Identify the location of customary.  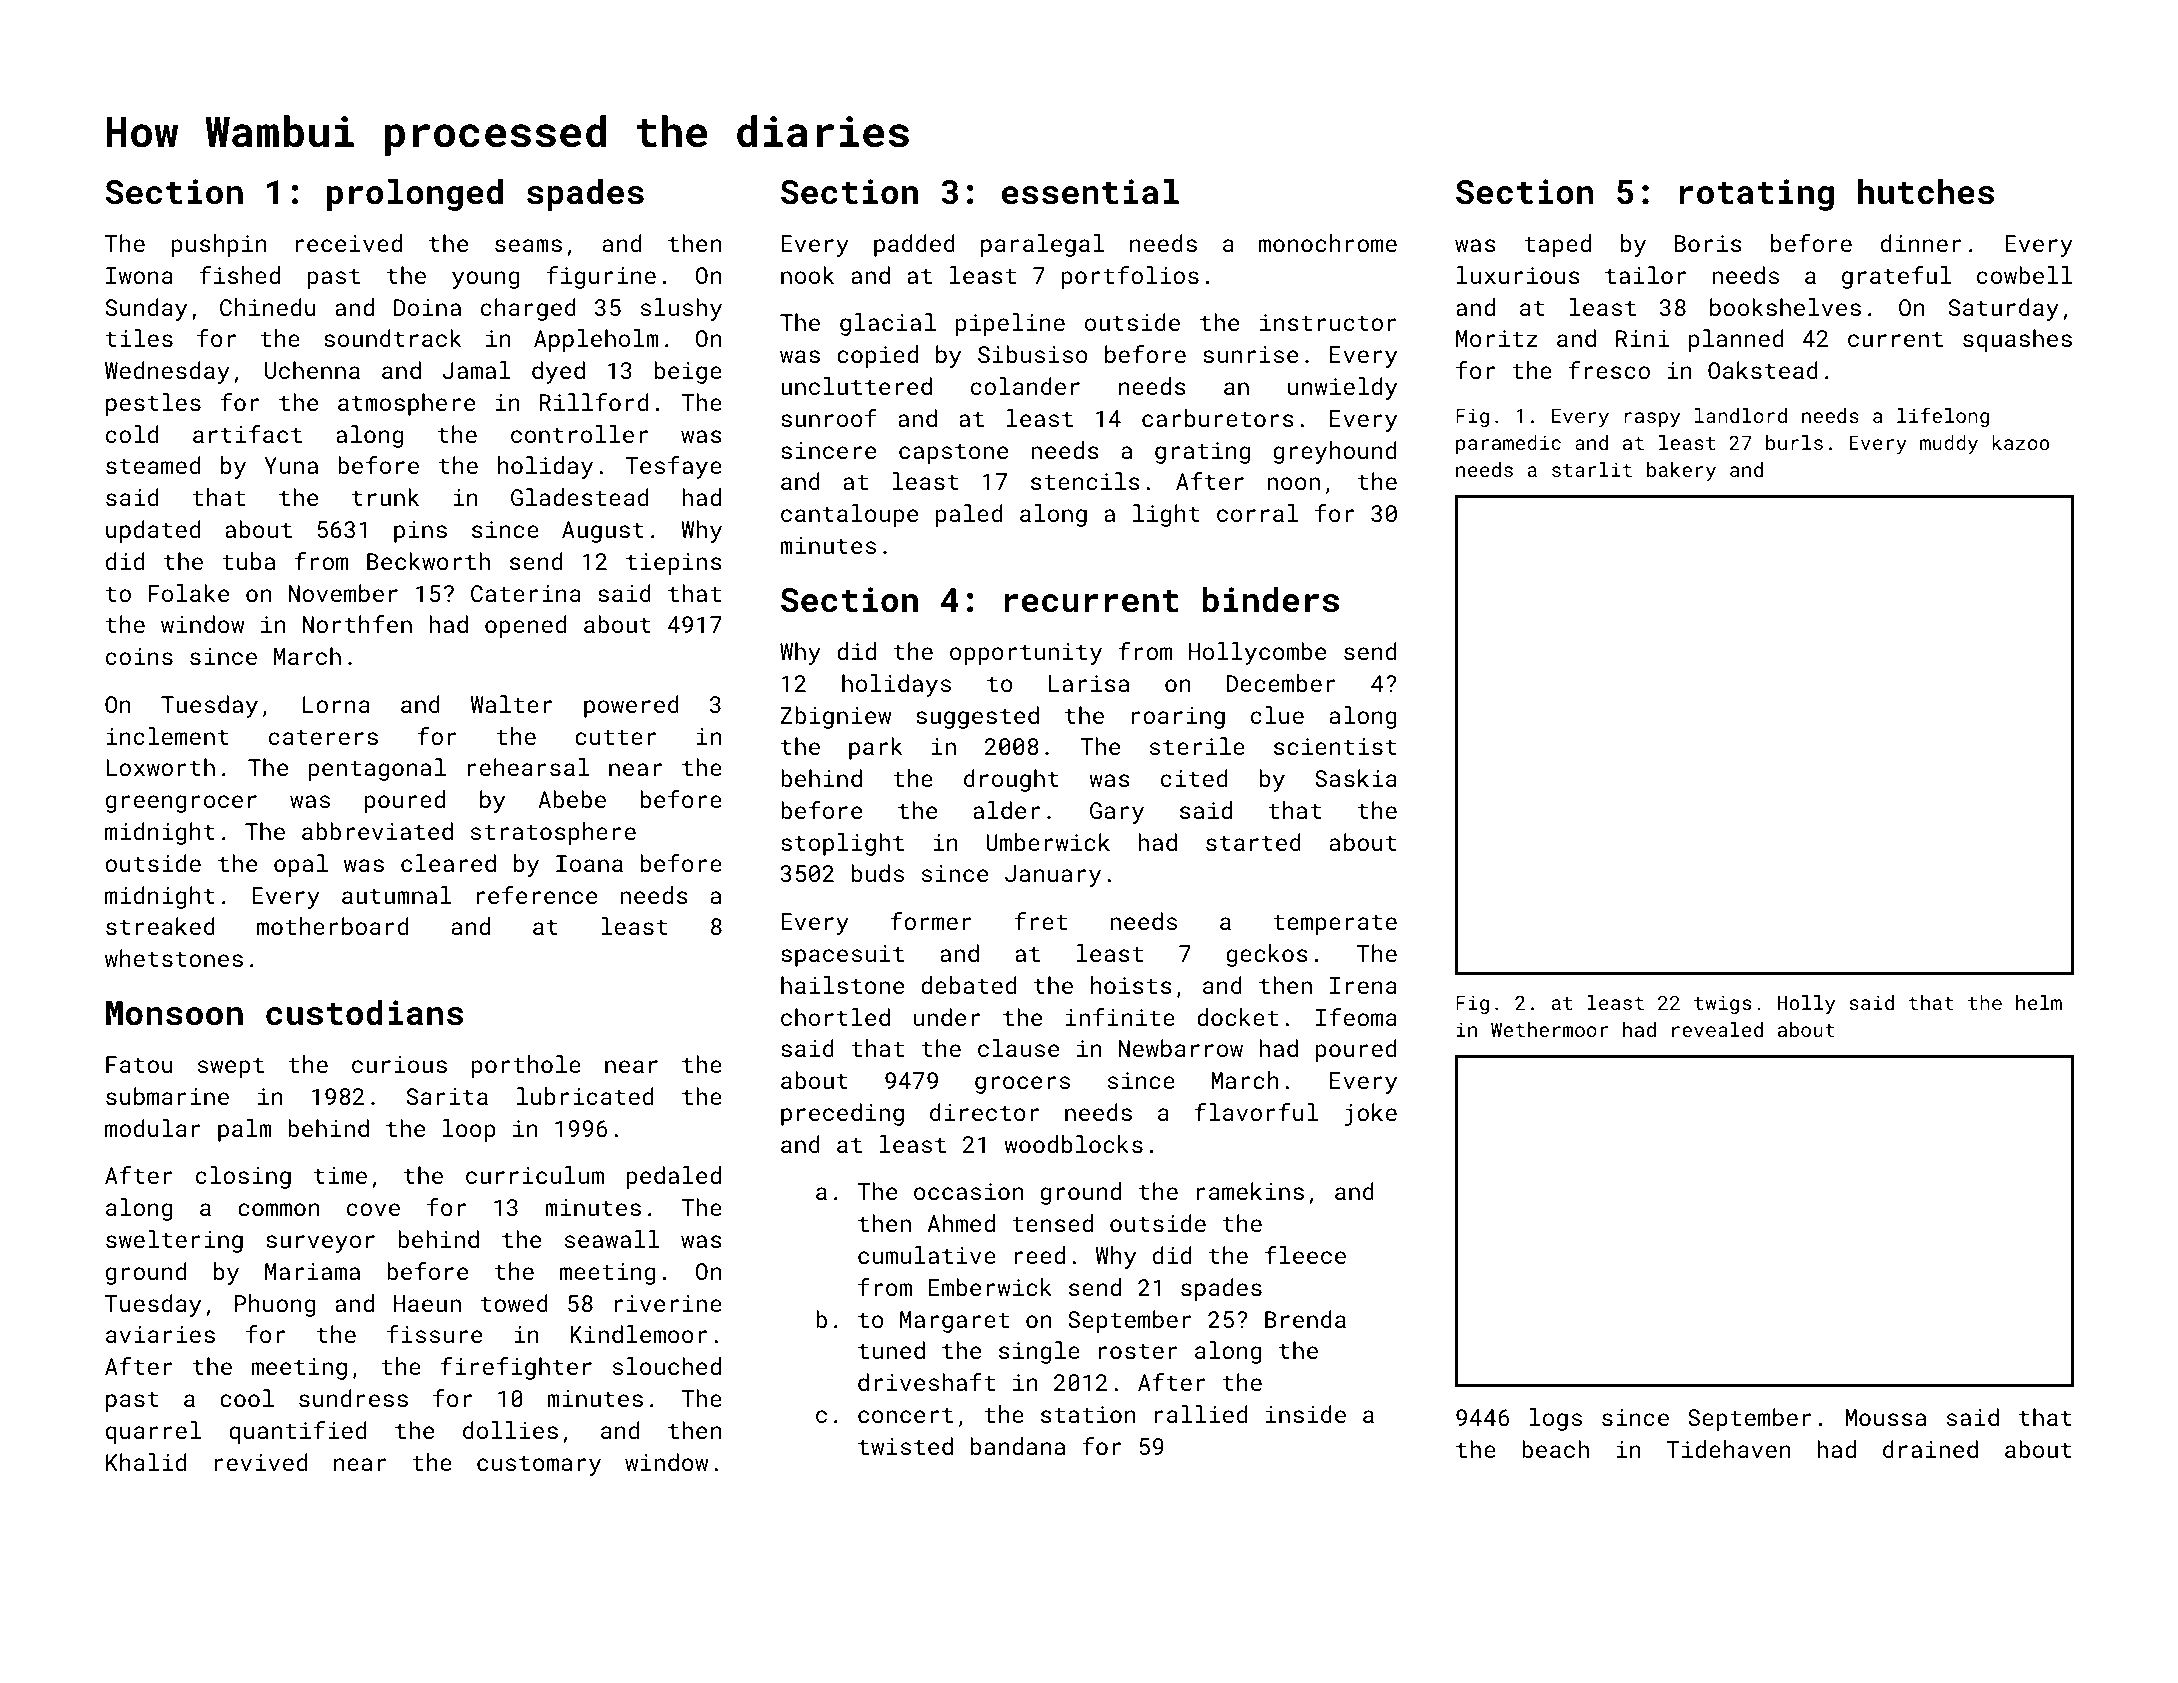
(539, 1465).
